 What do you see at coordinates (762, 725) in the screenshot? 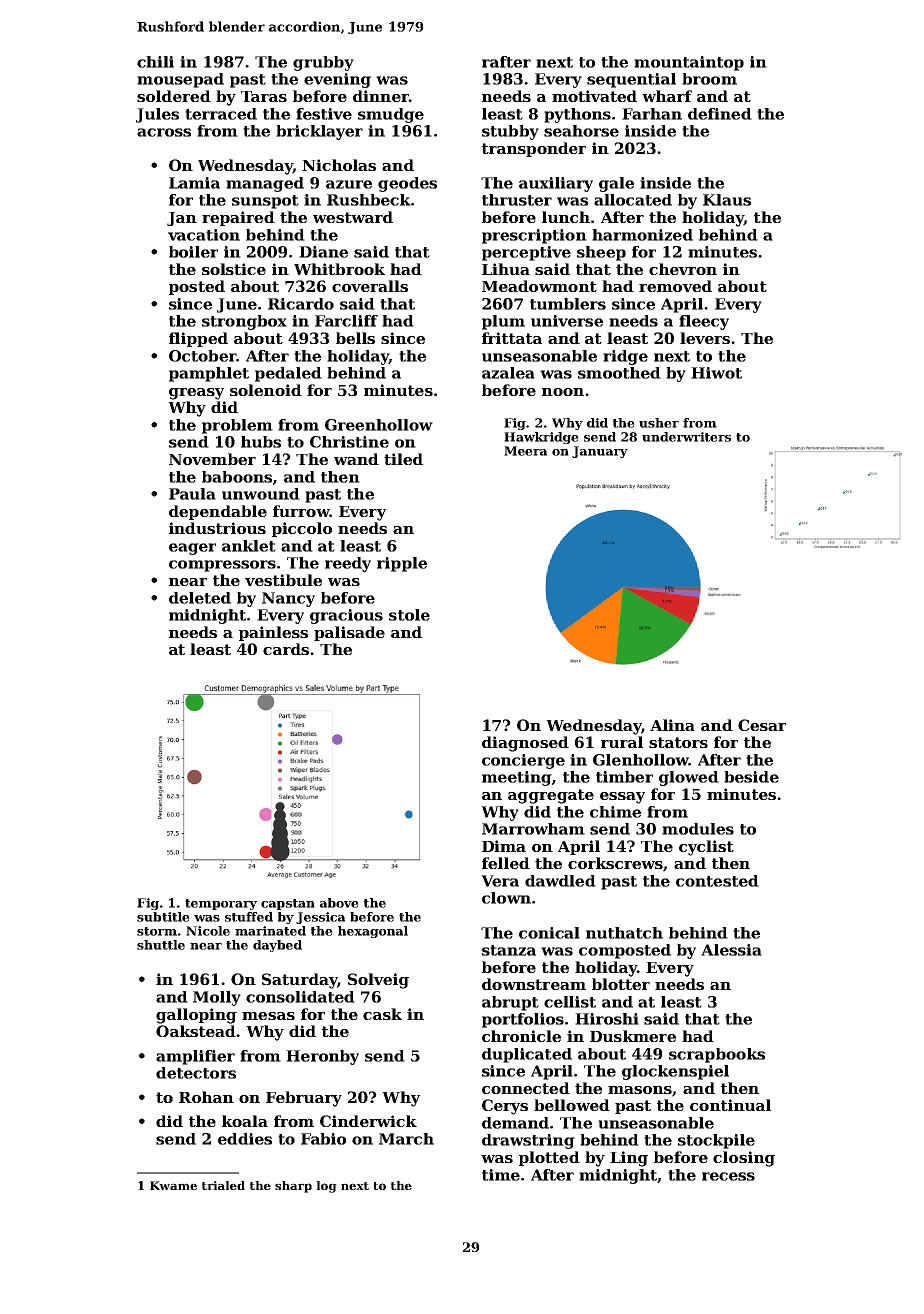
I see `Cesar` at bounding box center [762, 725].
